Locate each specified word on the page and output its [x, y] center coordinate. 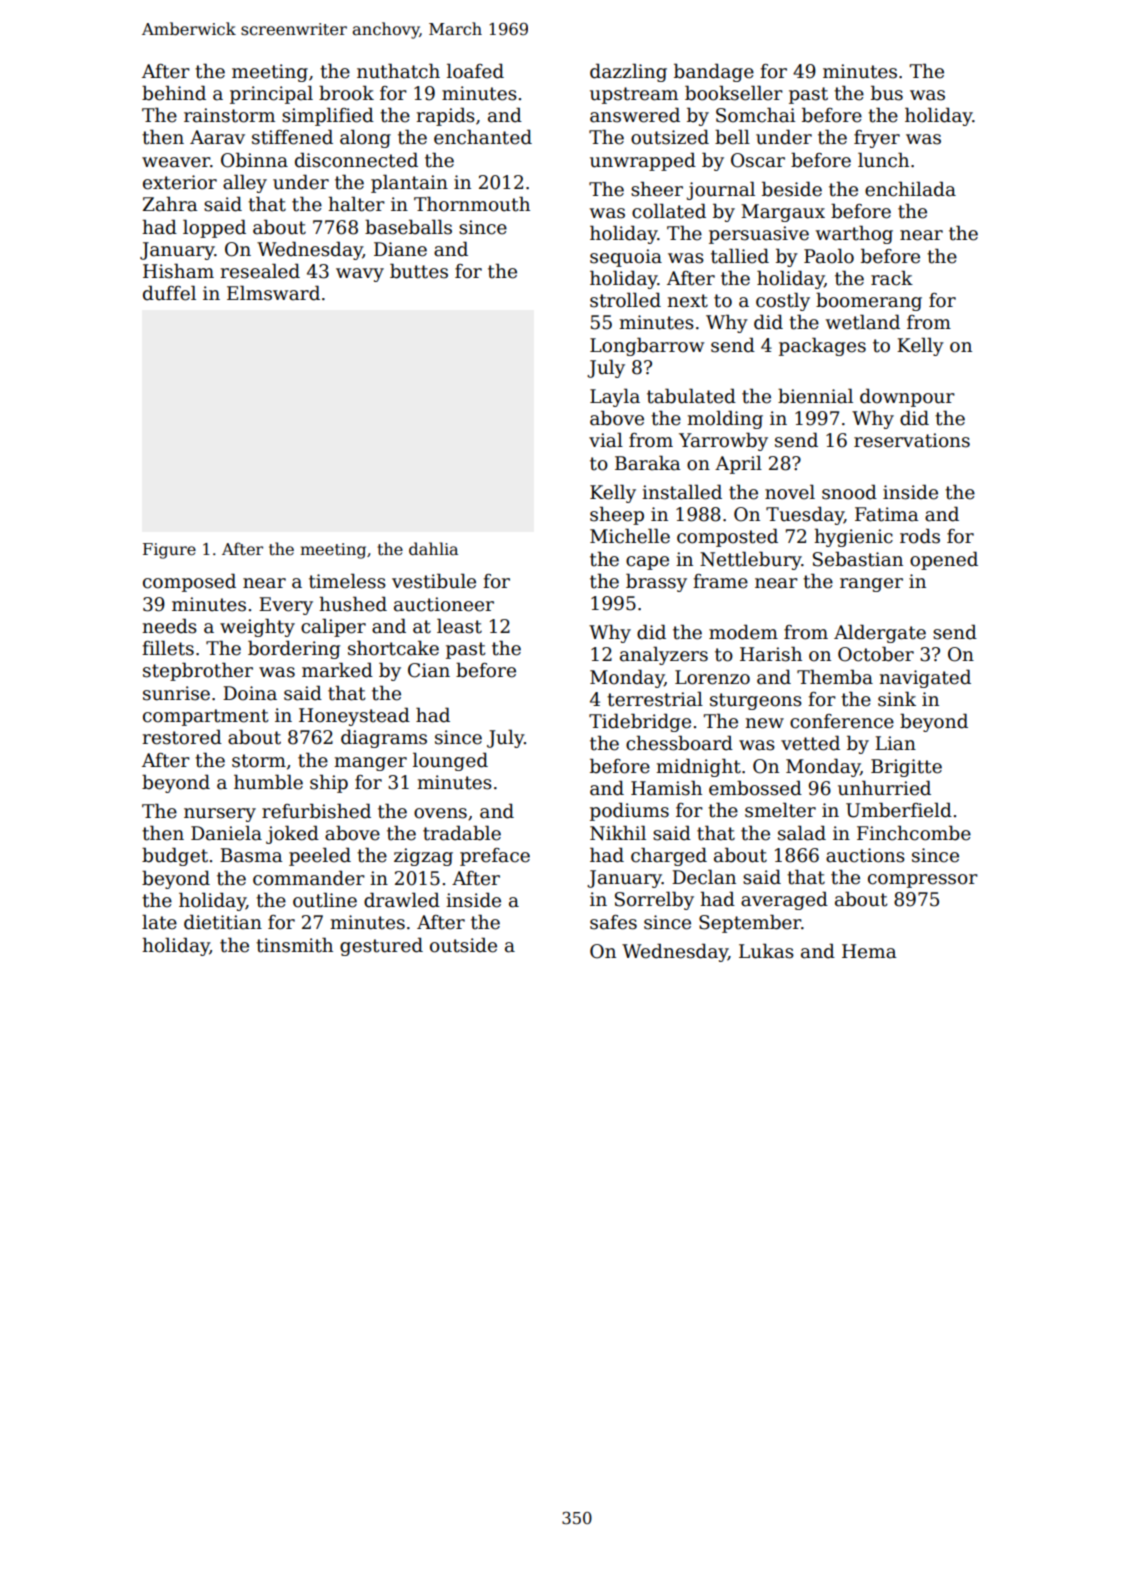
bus [887, 93]
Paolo [829, 256]
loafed [475, 71]
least [459, 626]
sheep [617, 515]
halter [356, 204]
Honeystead [354, 716]
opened [944, 560]
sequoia [626, 258]
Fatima [887, 514]
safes [613, 922]
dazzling [628, 72]
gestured [381, 946]
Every [286, 606]
